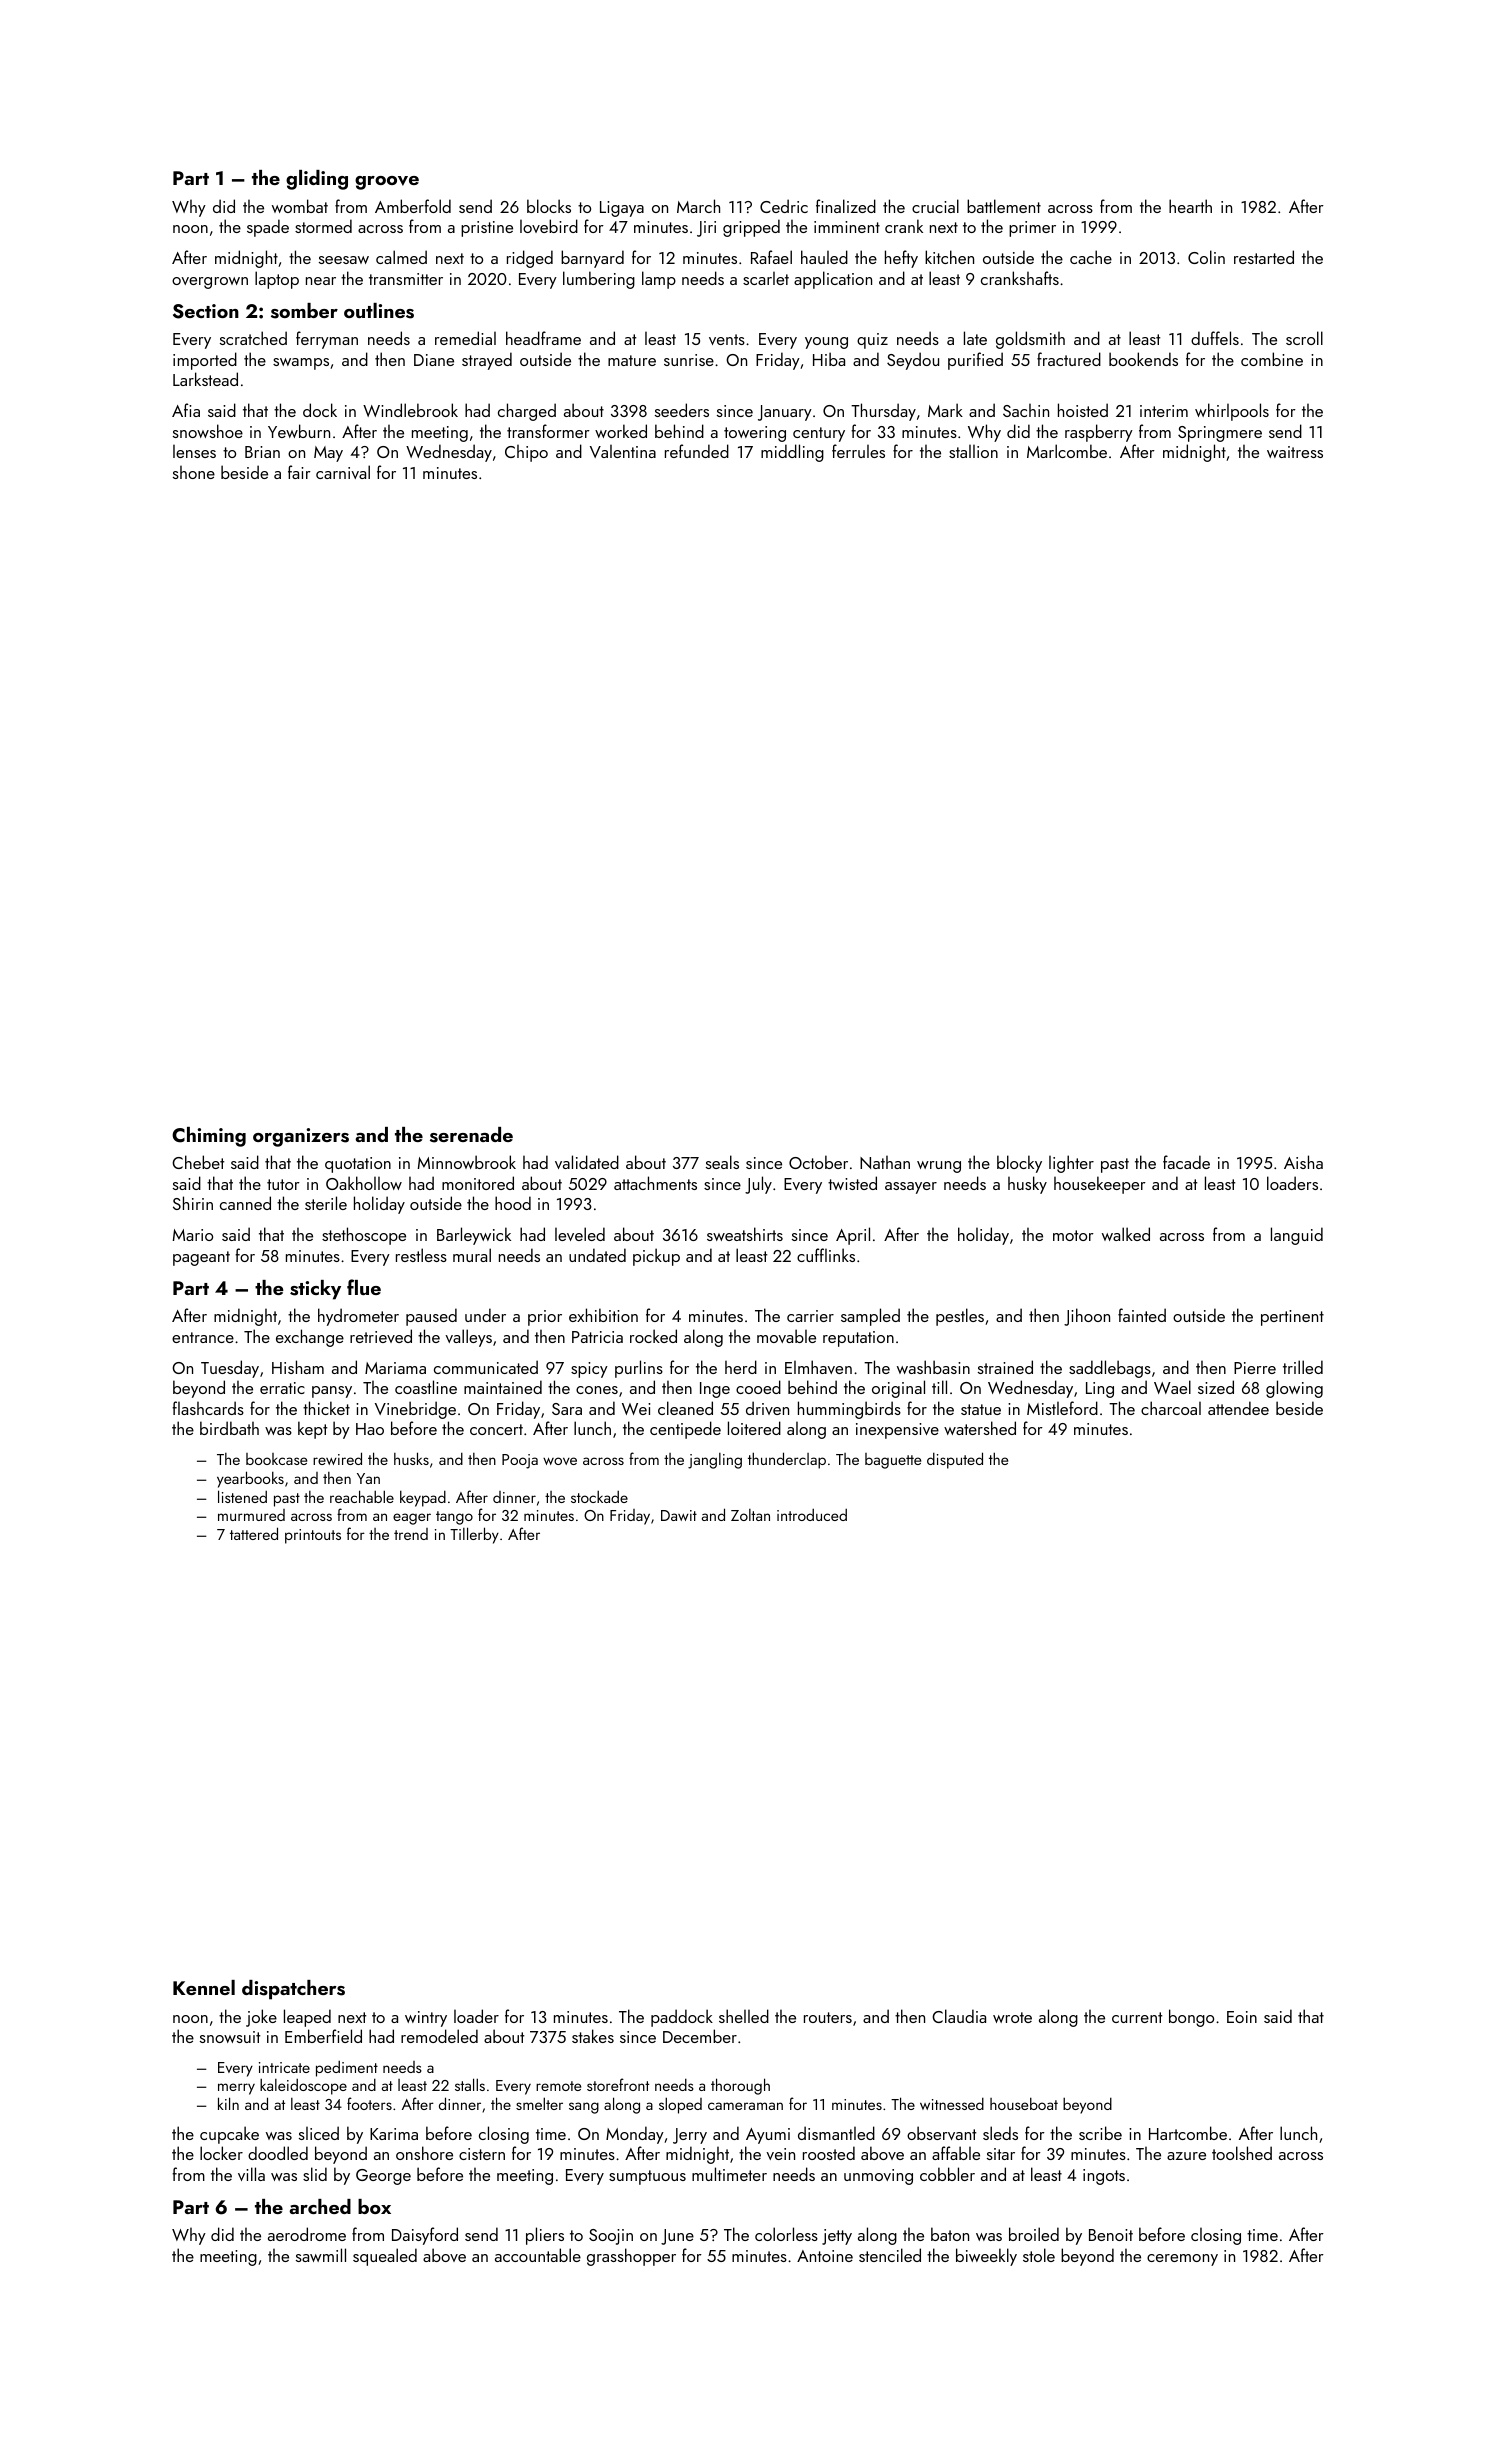 This image has width=1496, height=2464. Describe the element at coordinates (722, 1162) in the image. I see `seals` at that location.
